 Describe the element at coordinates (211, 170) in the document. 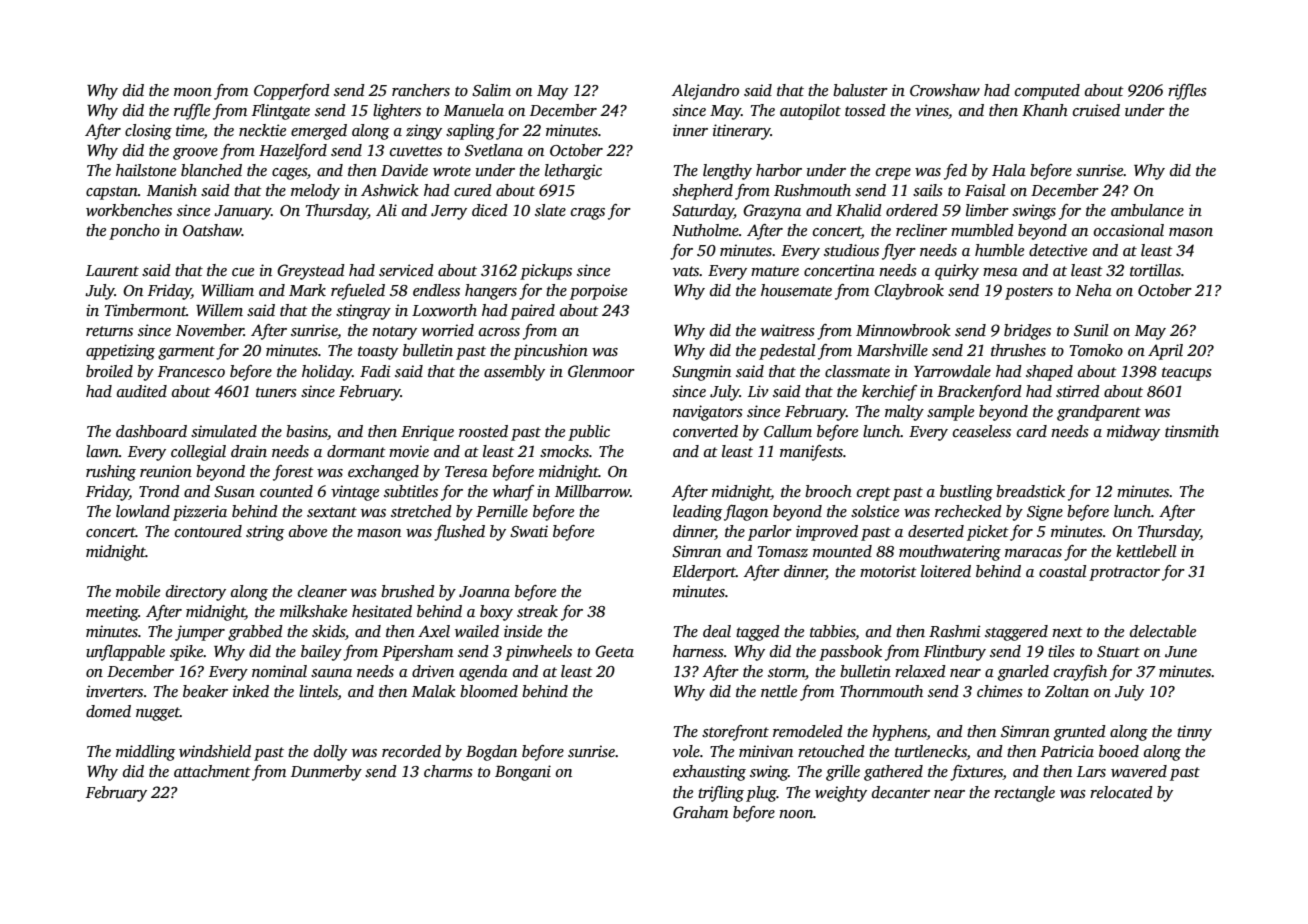

I see `blanched` at that location.
